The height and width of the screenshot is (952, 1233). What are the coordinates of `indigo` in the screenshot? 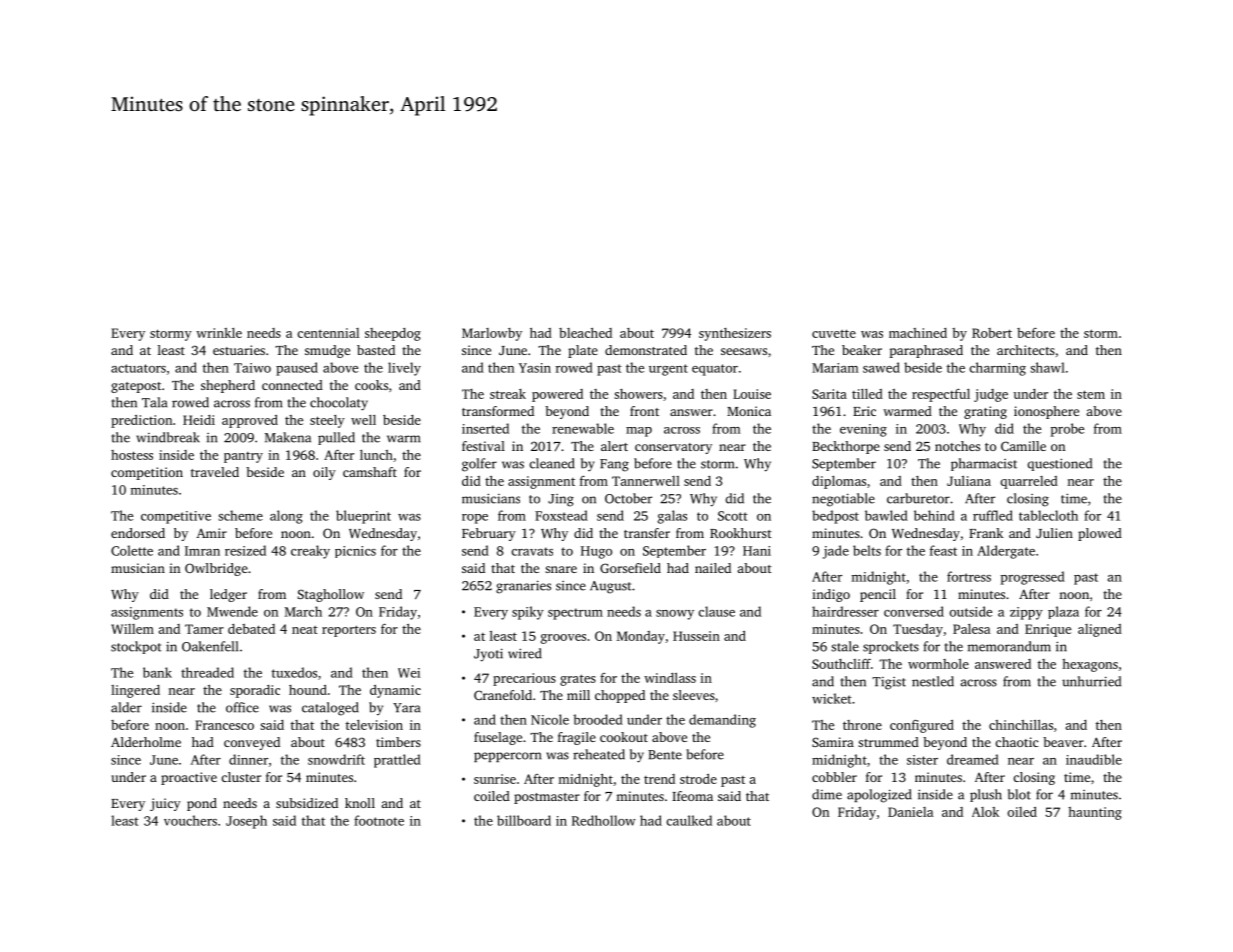 It's located at (831, 595).
